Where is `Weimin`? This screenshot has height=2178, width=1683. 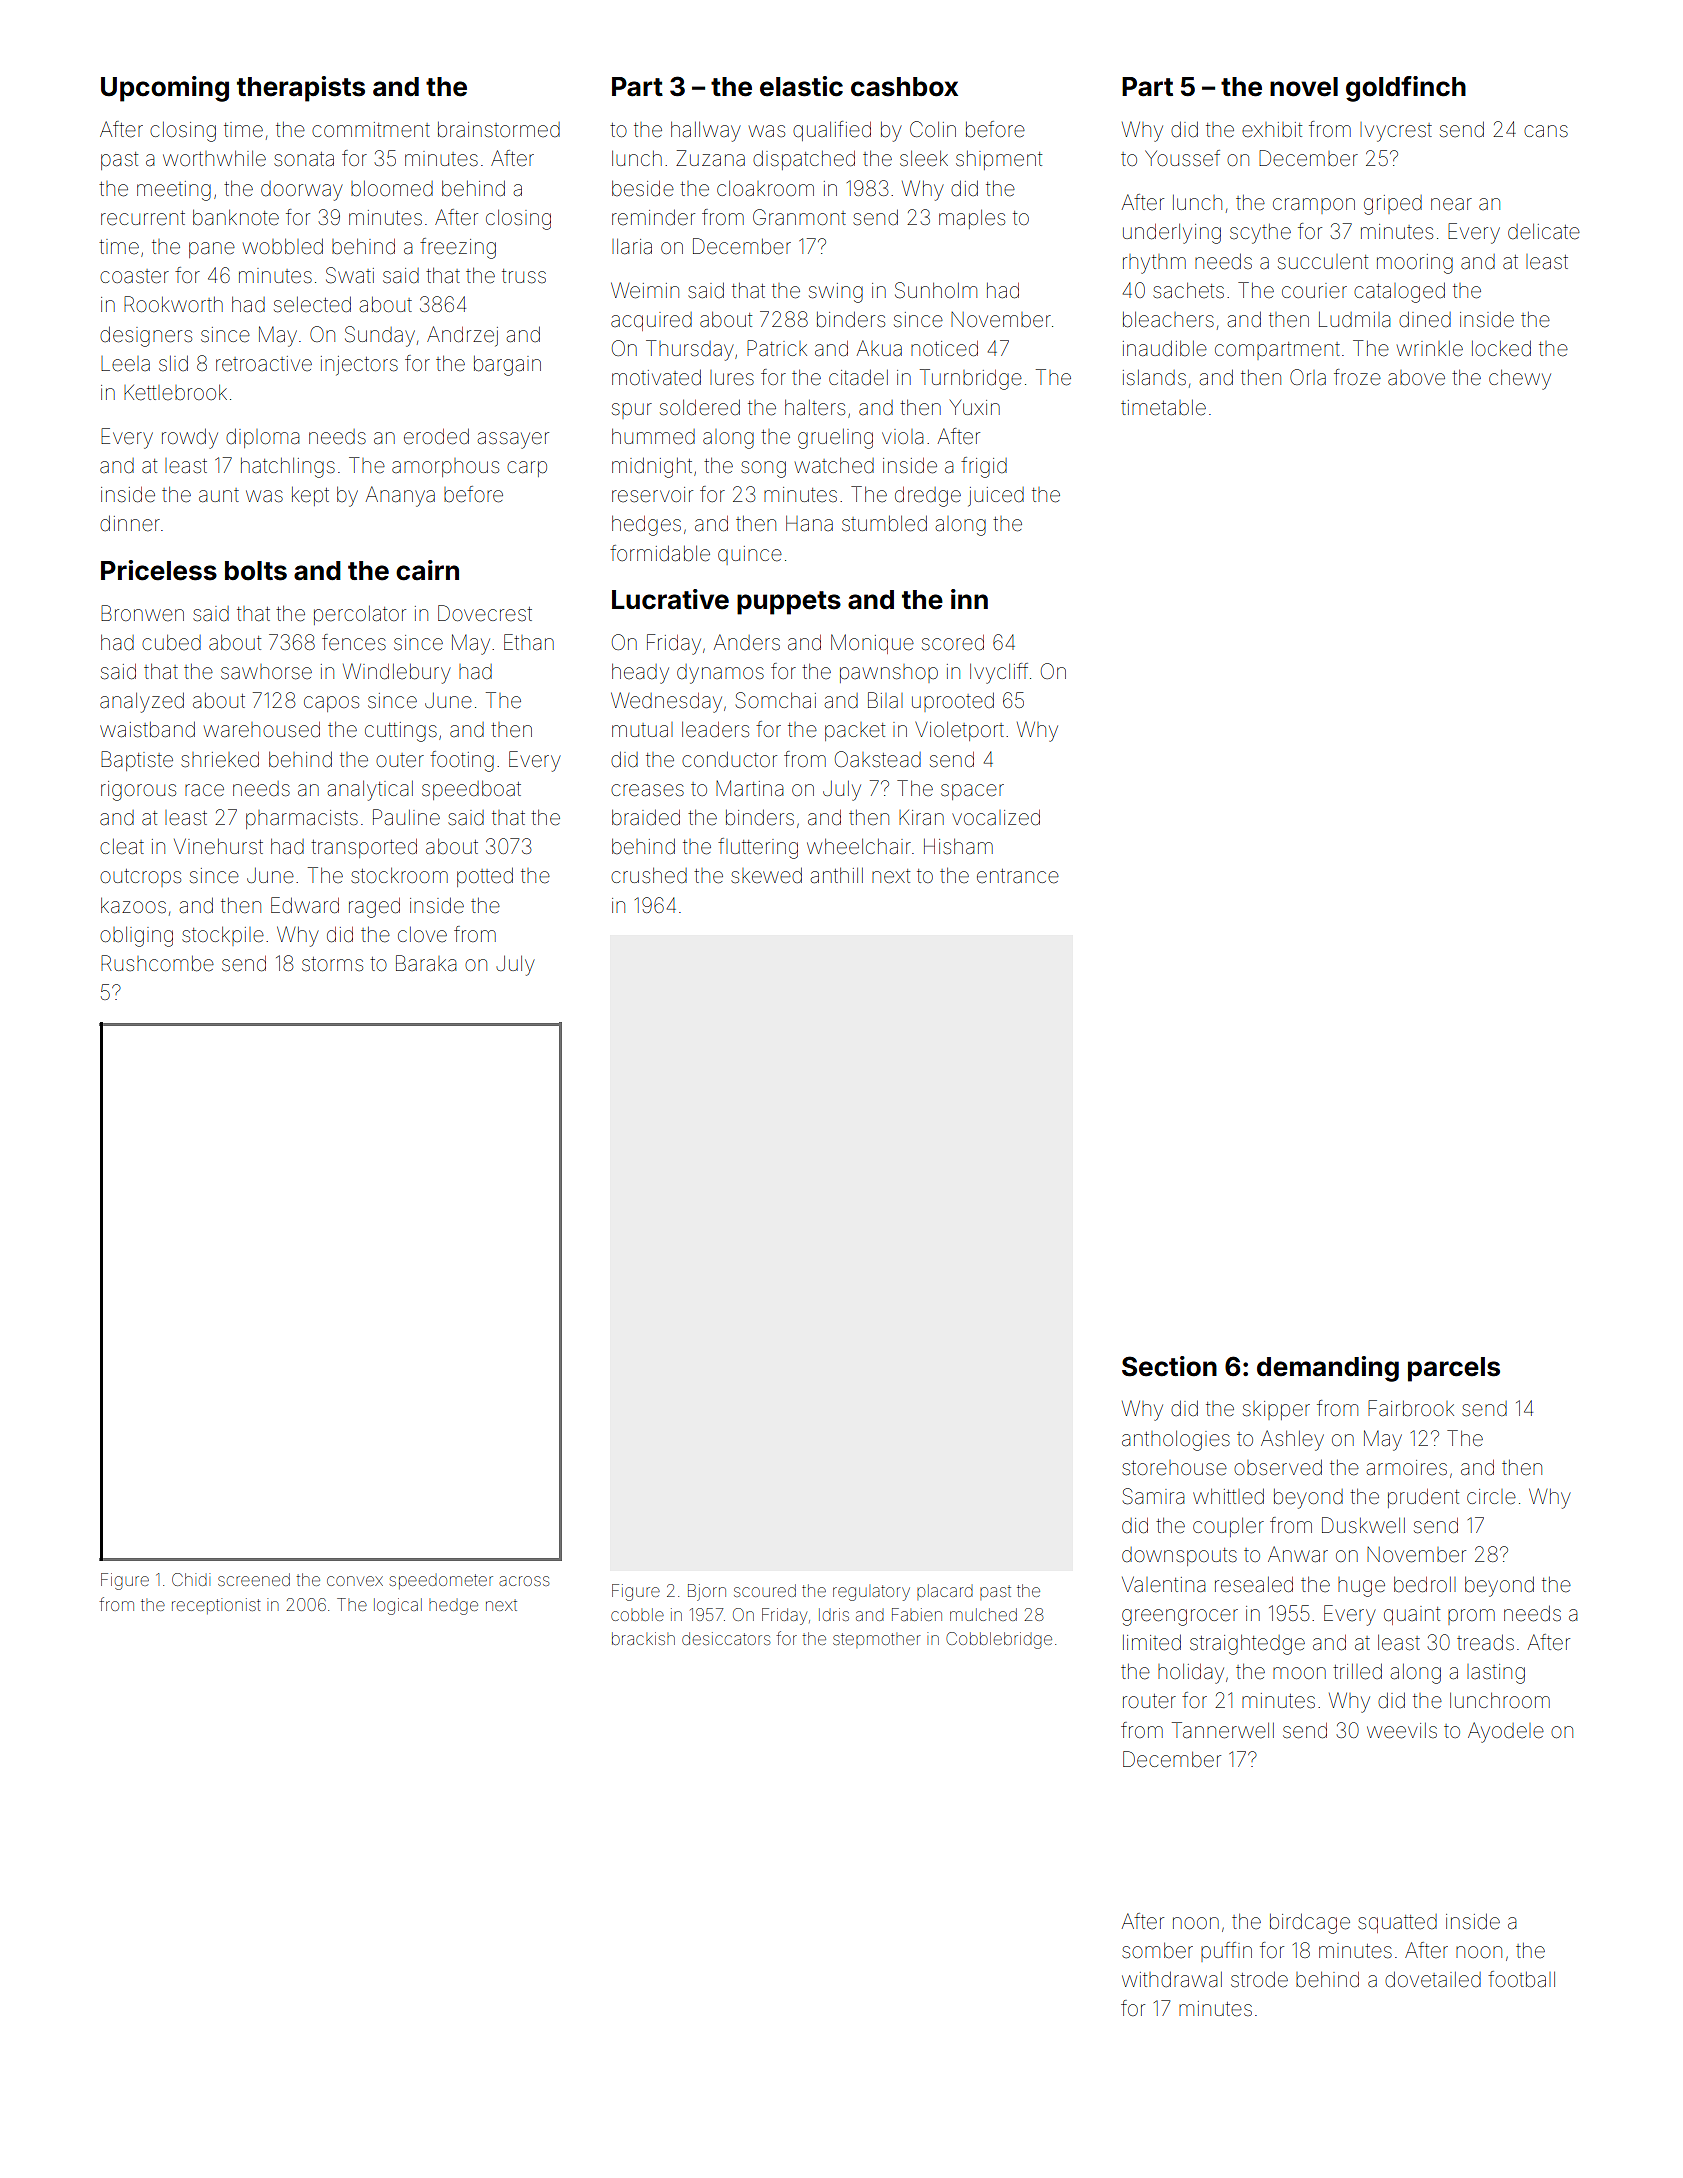
Weimin is located at coordinates (645, 290).
